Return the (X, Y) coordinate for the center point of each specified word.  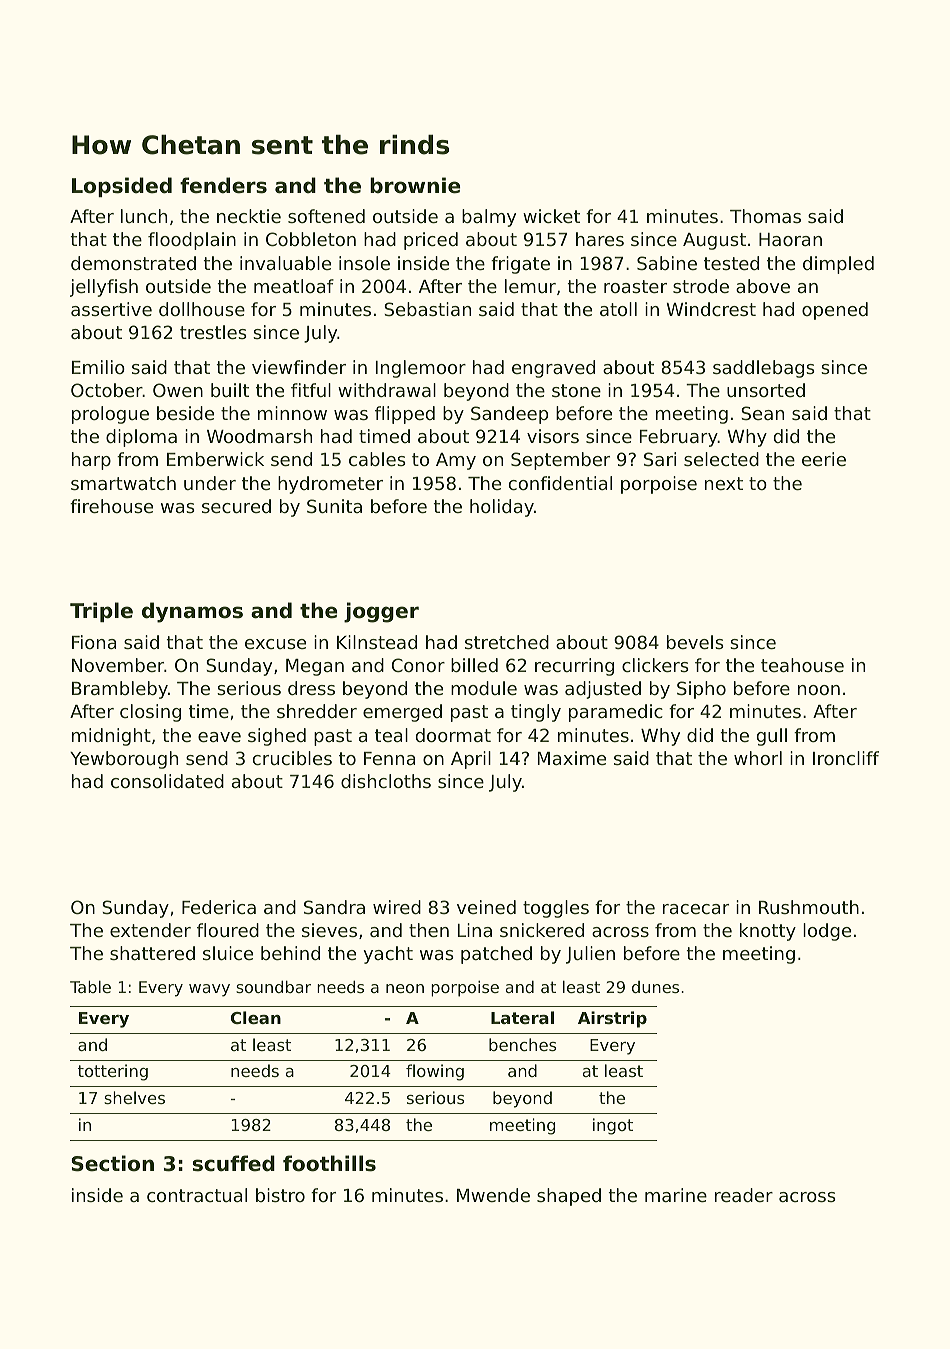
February (679, 438)
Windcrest (711, 309)
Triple (101, 612)
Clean (256, 1017)
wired (397, 907)
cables (377, 459)
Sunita (334, 506)
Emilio (98, 367)
